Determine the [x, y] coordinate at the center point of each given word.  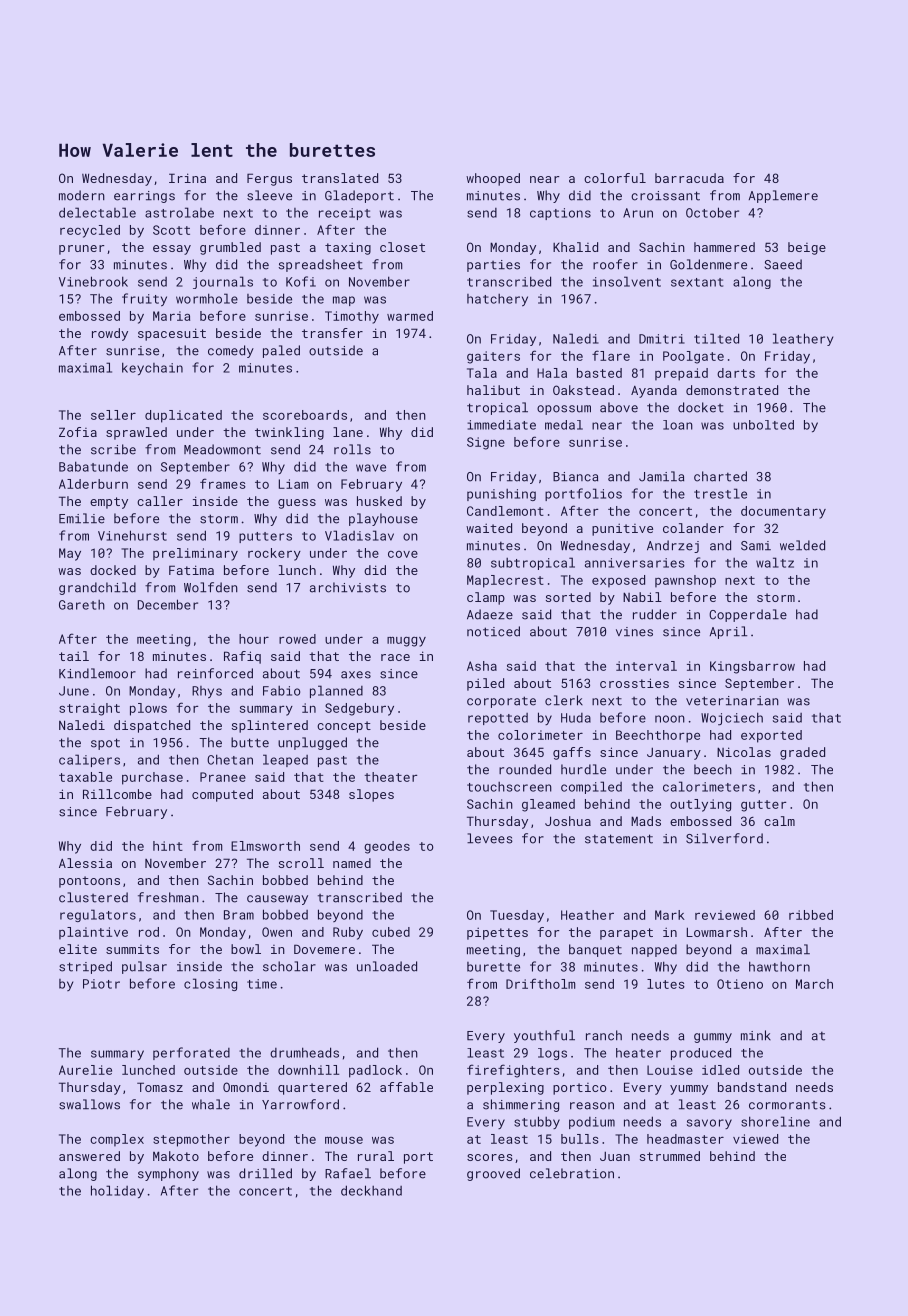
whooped [493, 179]
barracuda [689, 178]
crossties [634, 683]
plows [148, 709]
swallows [89, 1104]
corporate [501, 702]
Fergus [269, 179]
